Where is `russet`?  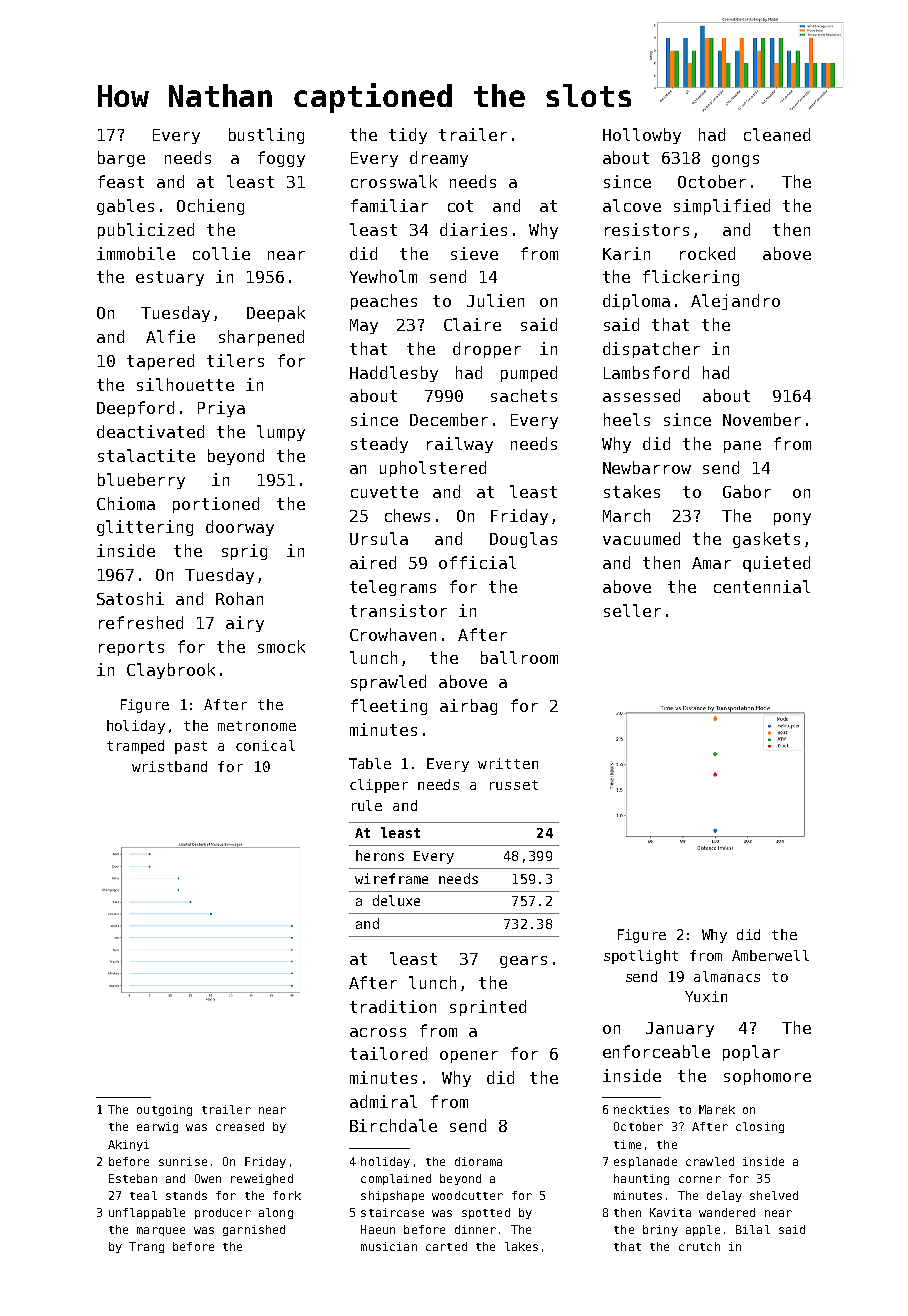
russet is located at coordinates (514, 785).
